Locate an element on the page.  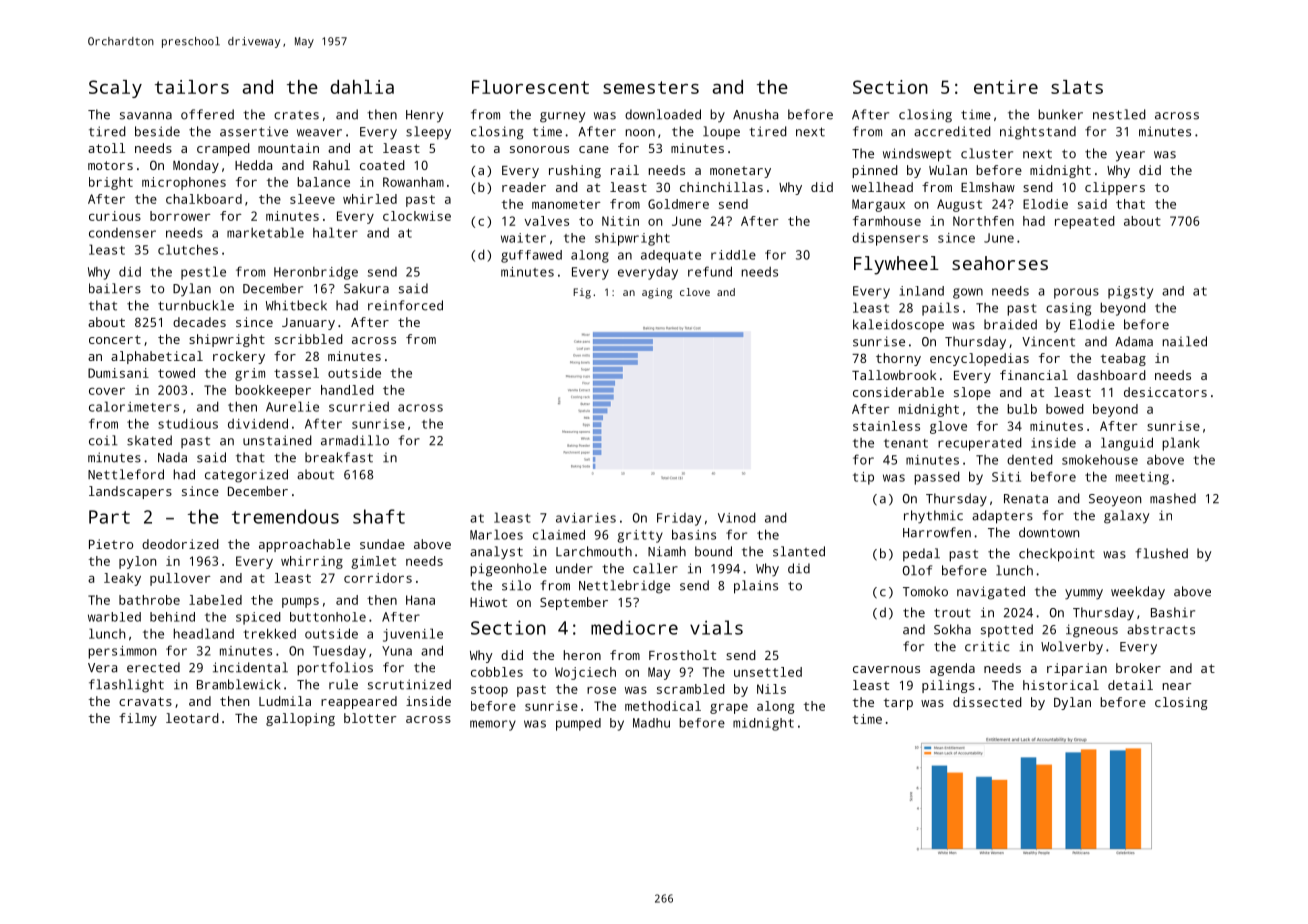
reader is located at coordinates (524, 187).
